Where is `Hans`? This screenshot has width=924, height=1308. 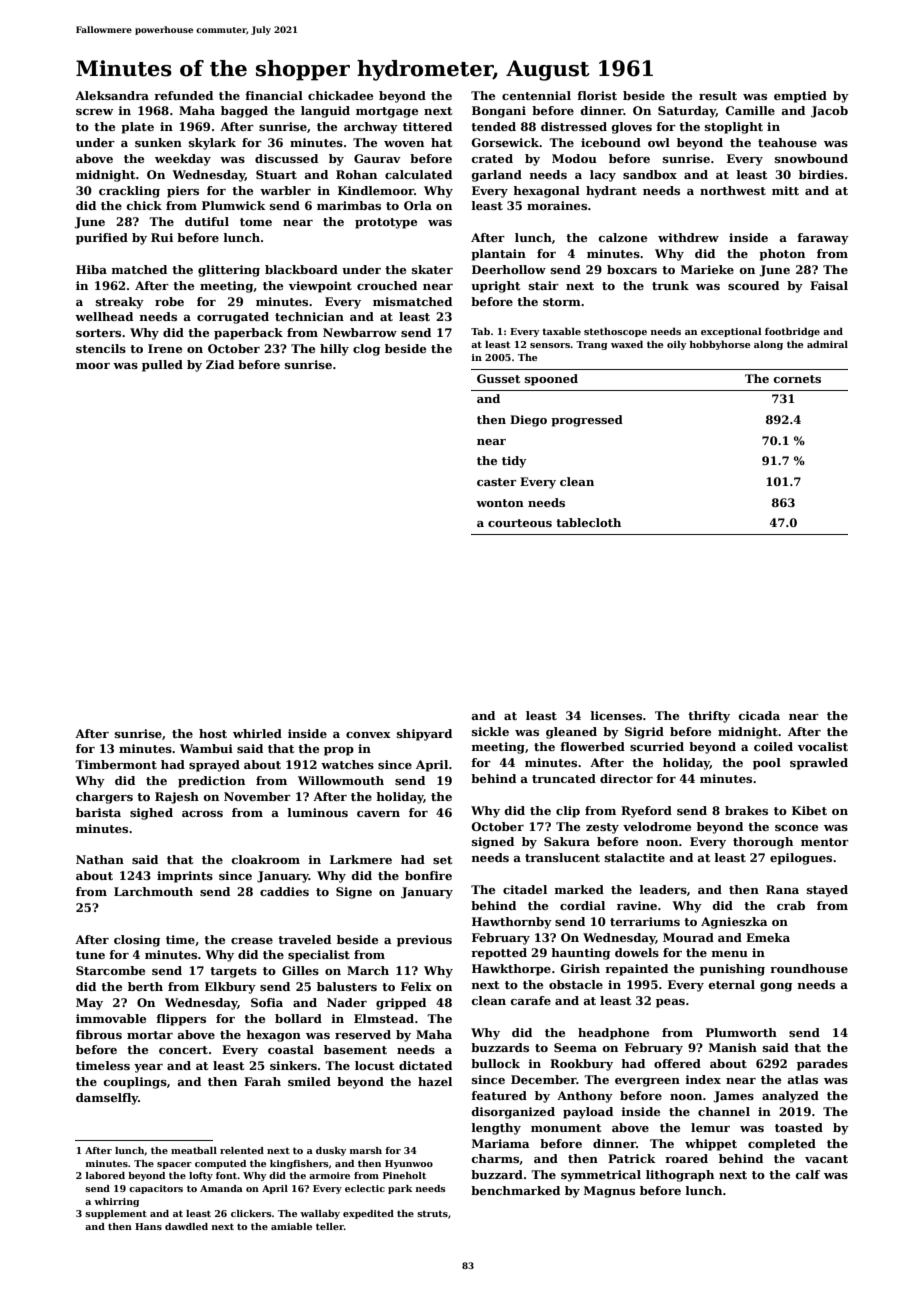 Hans is located at coordinates (148, 1226).
